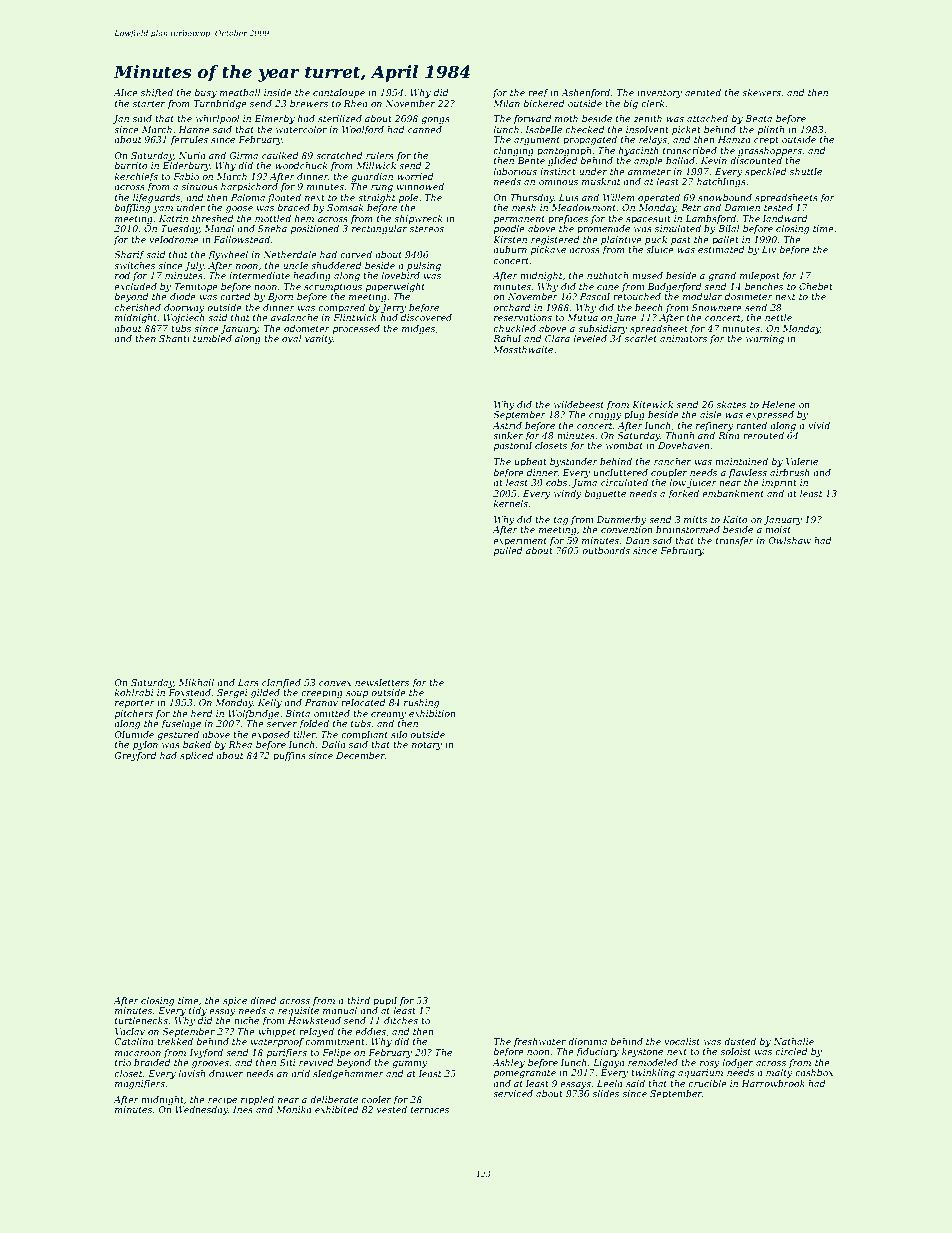  What do you see at coordinates (637, 540) in the screenshot?
I see `Daan` at bounding box center [637, 540].
